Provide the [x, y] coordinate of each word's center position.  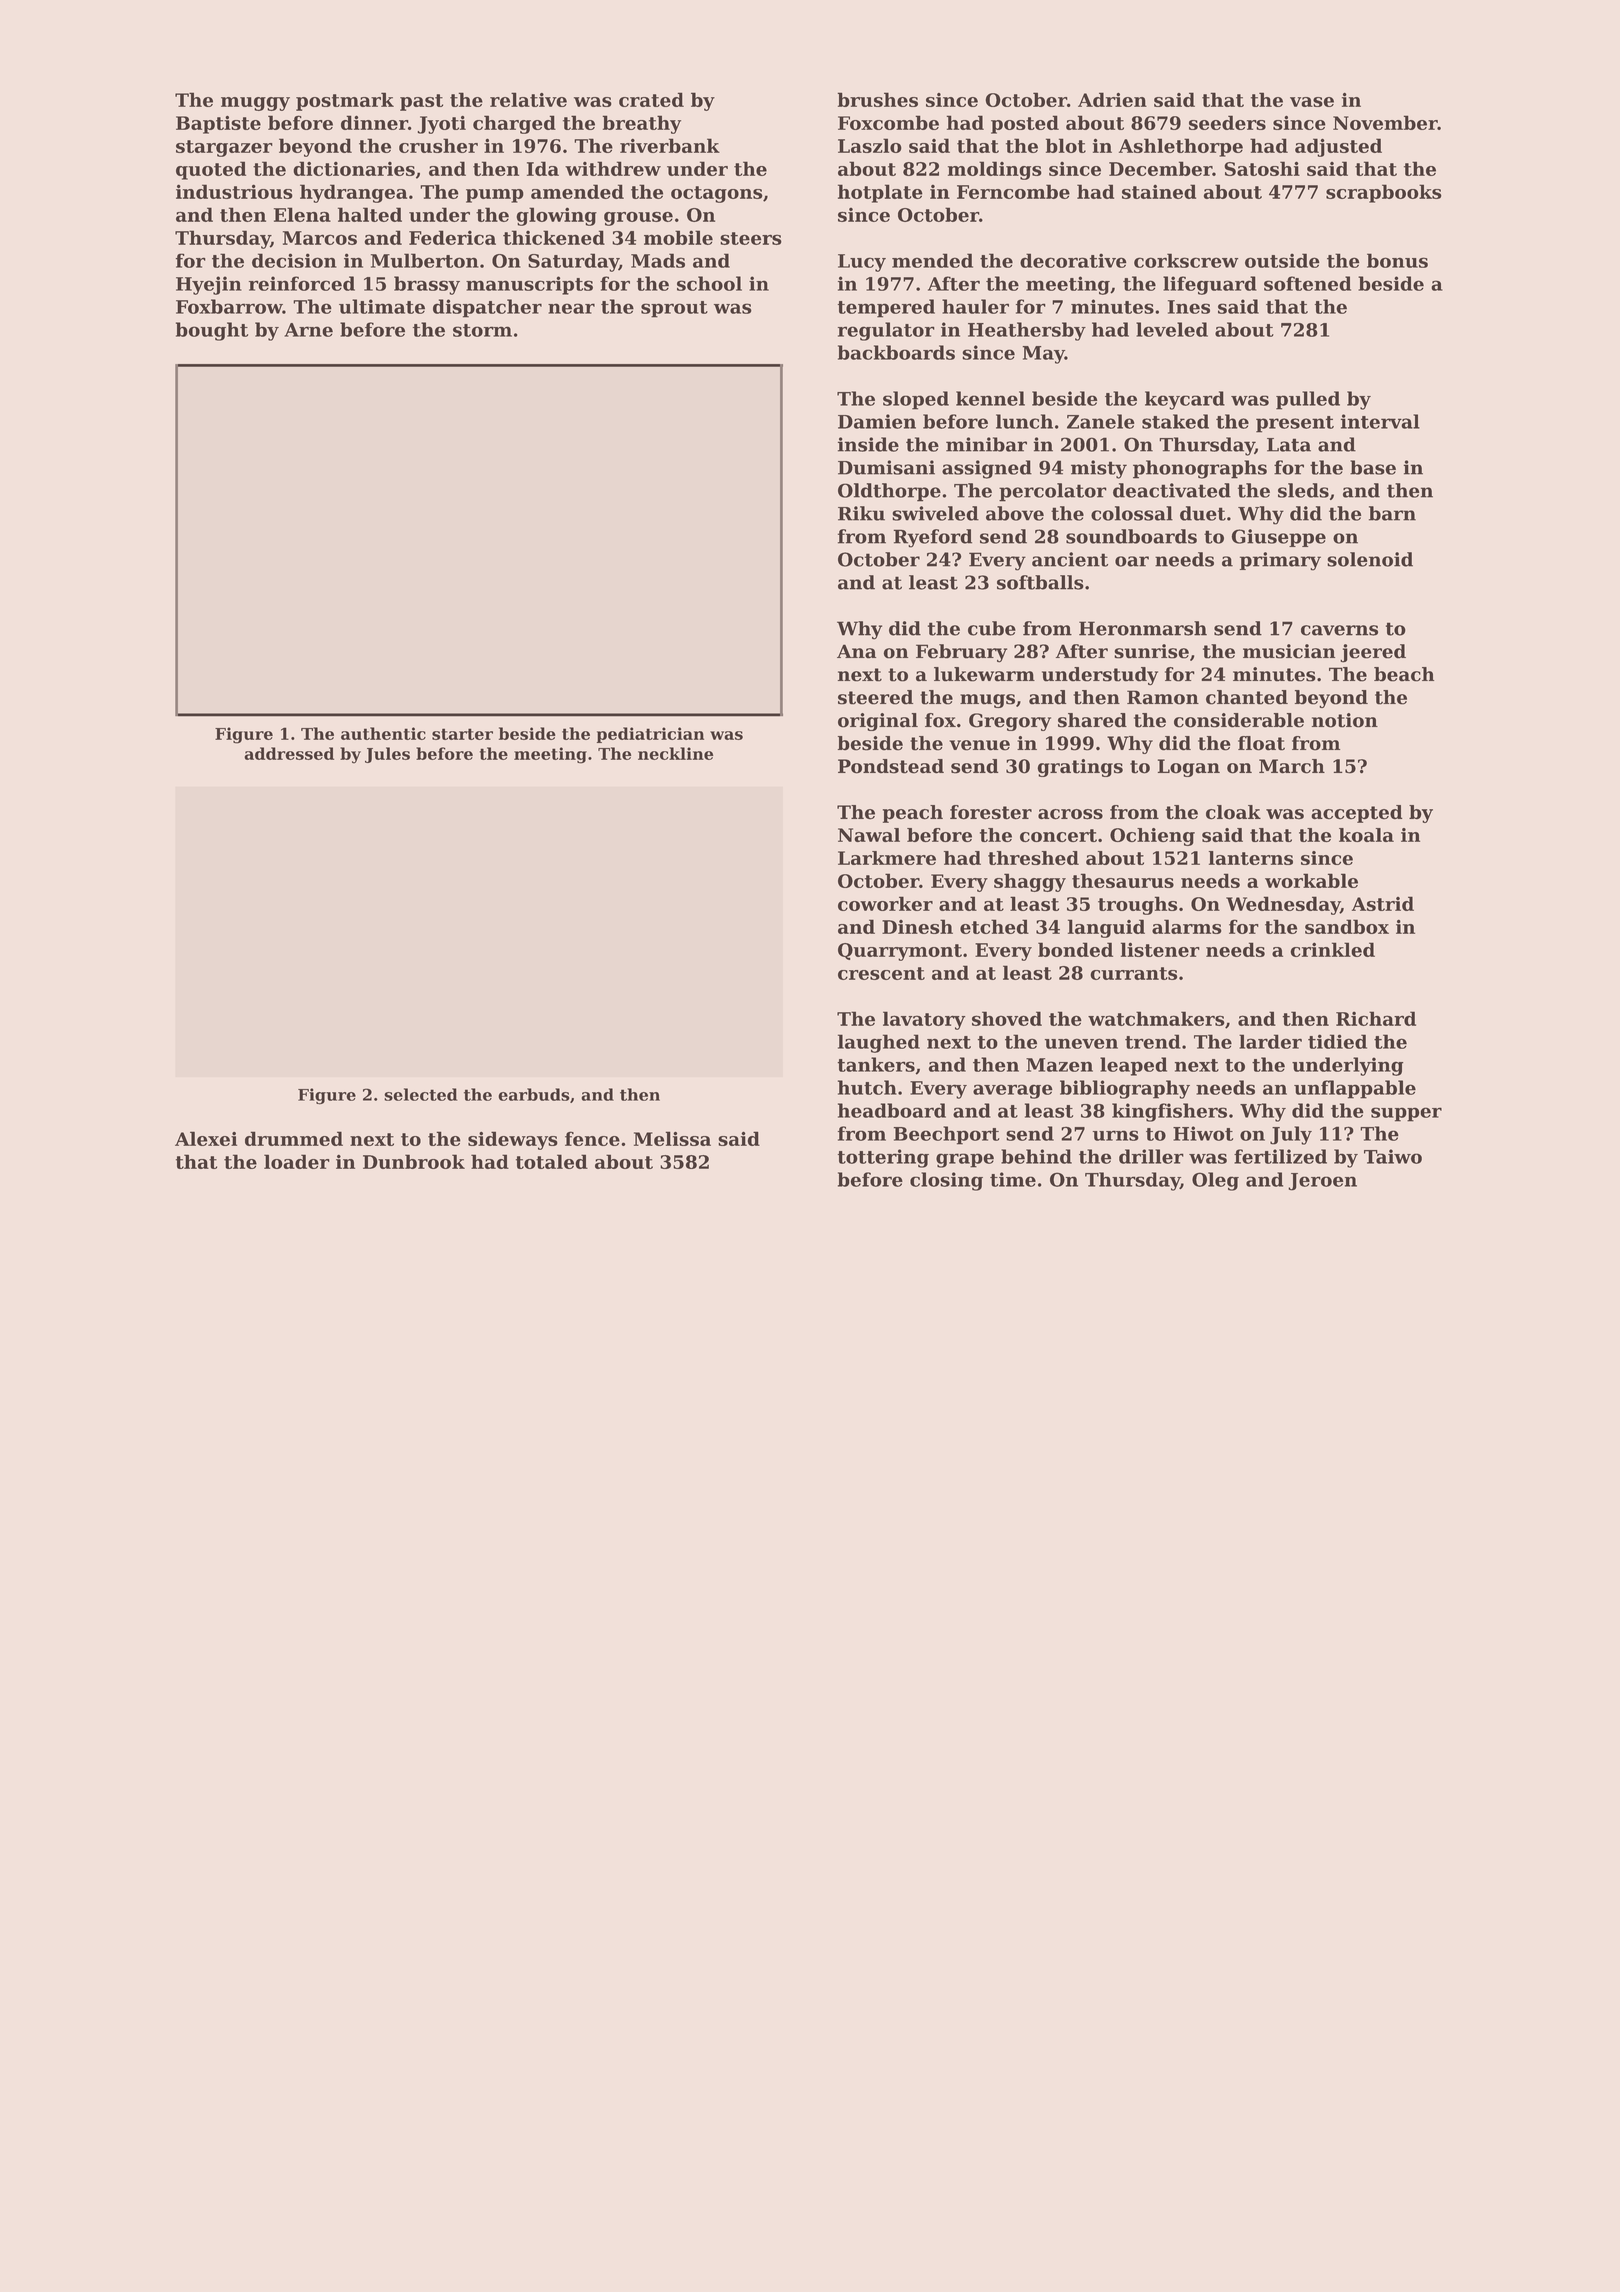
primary [1280, 561]
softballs [1040, 582]
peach [913, 814]
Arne [308, 330]
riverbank [670, 145]
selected [421, 1094]
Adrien [1112, 99]
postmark [345, 101]
